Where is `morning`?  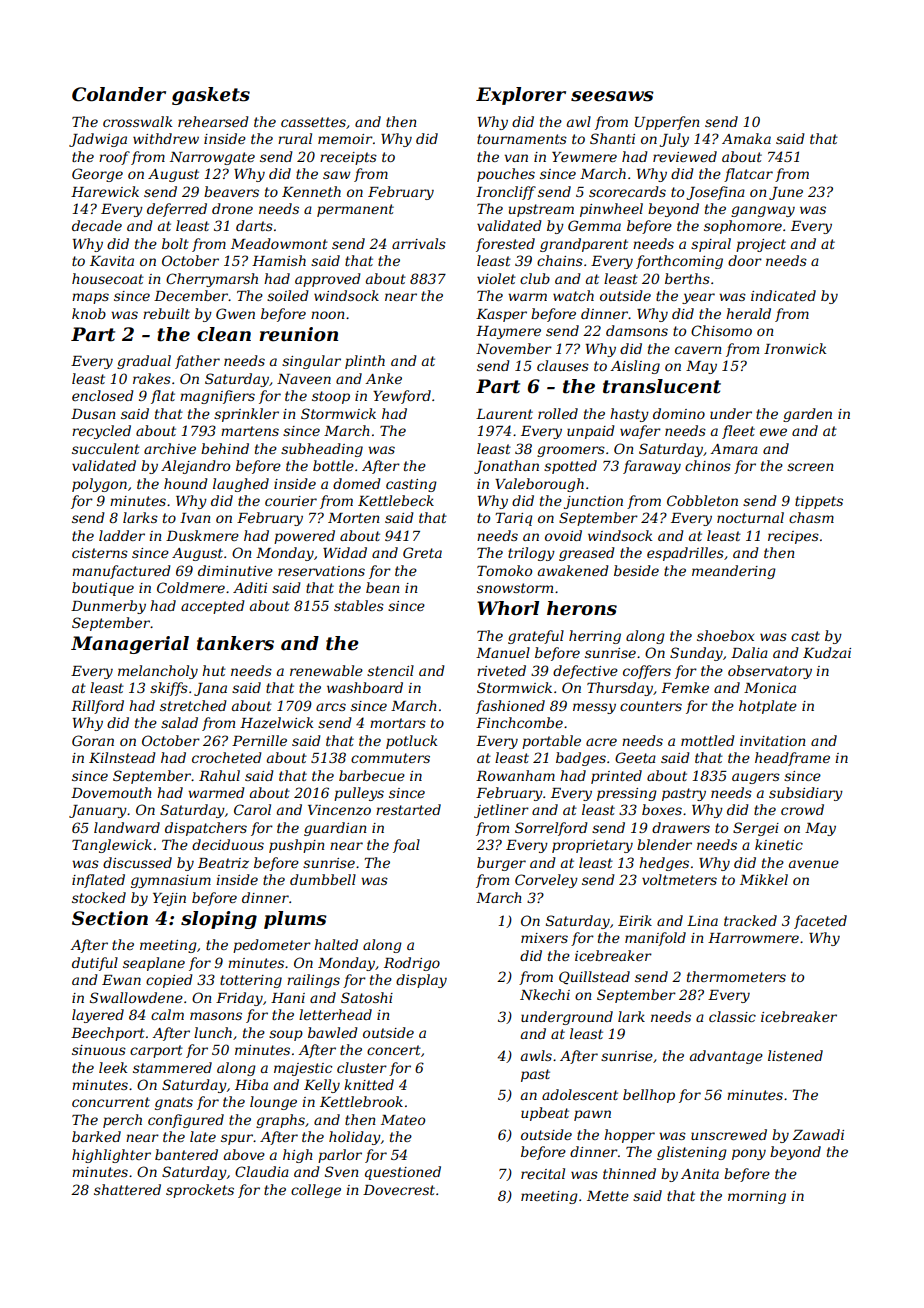
morning is located at coordinates (757, 1197).
